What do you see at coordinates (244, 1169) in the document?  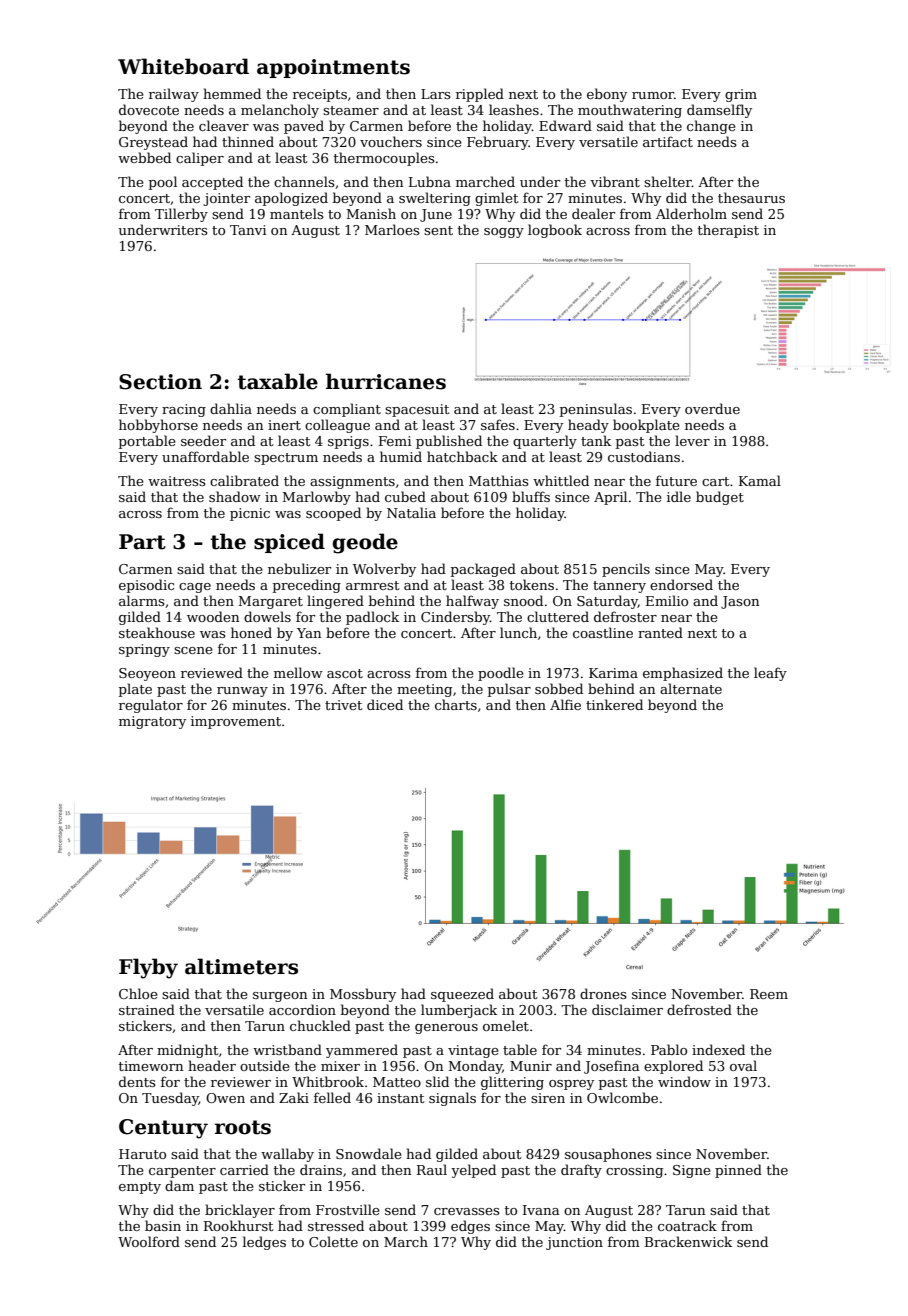 I see `carried` at bounding box center [244, 1169].
